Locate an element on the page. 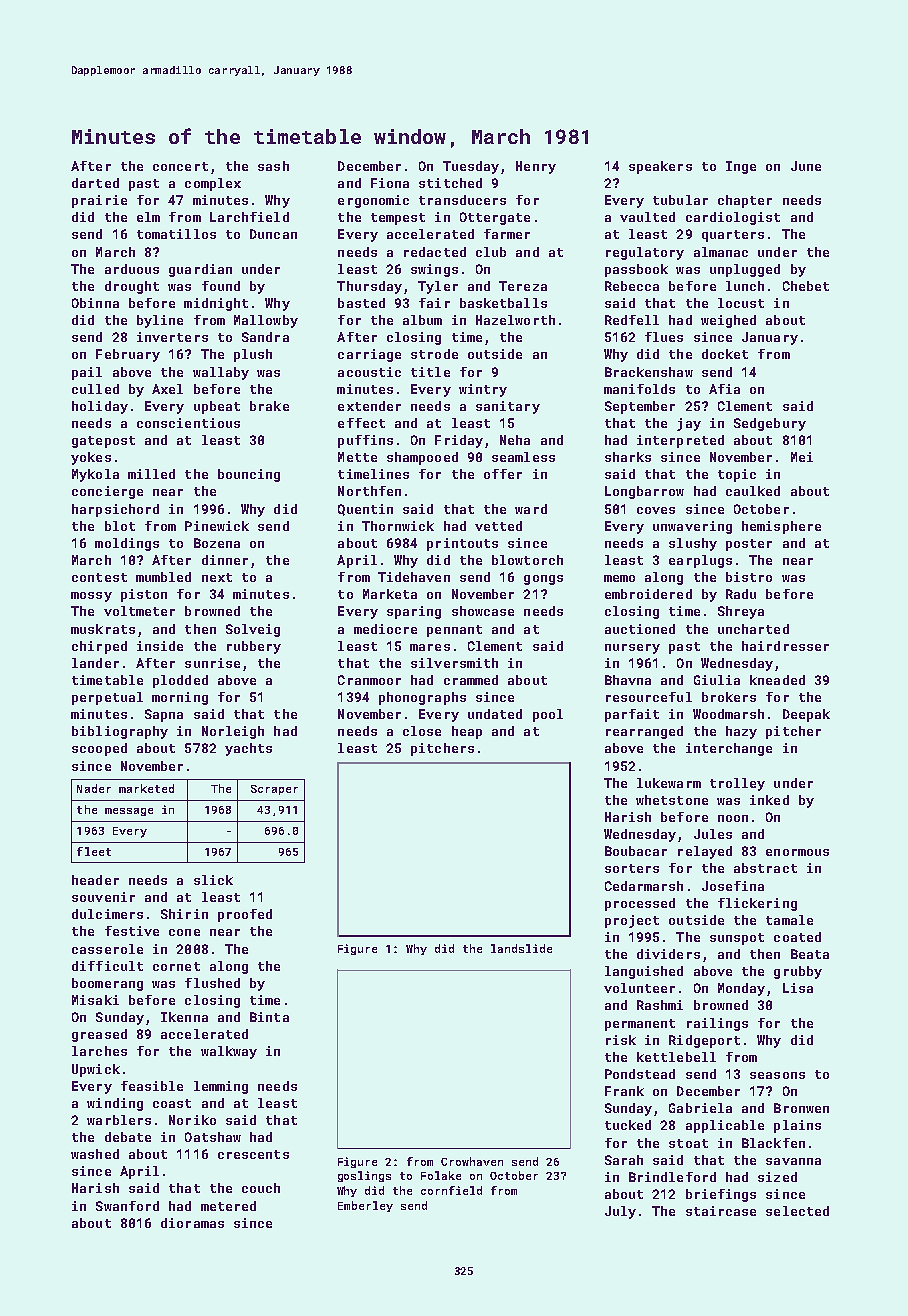 This document has width=908, height=1316. undated is located at coordinates (495, 714).
